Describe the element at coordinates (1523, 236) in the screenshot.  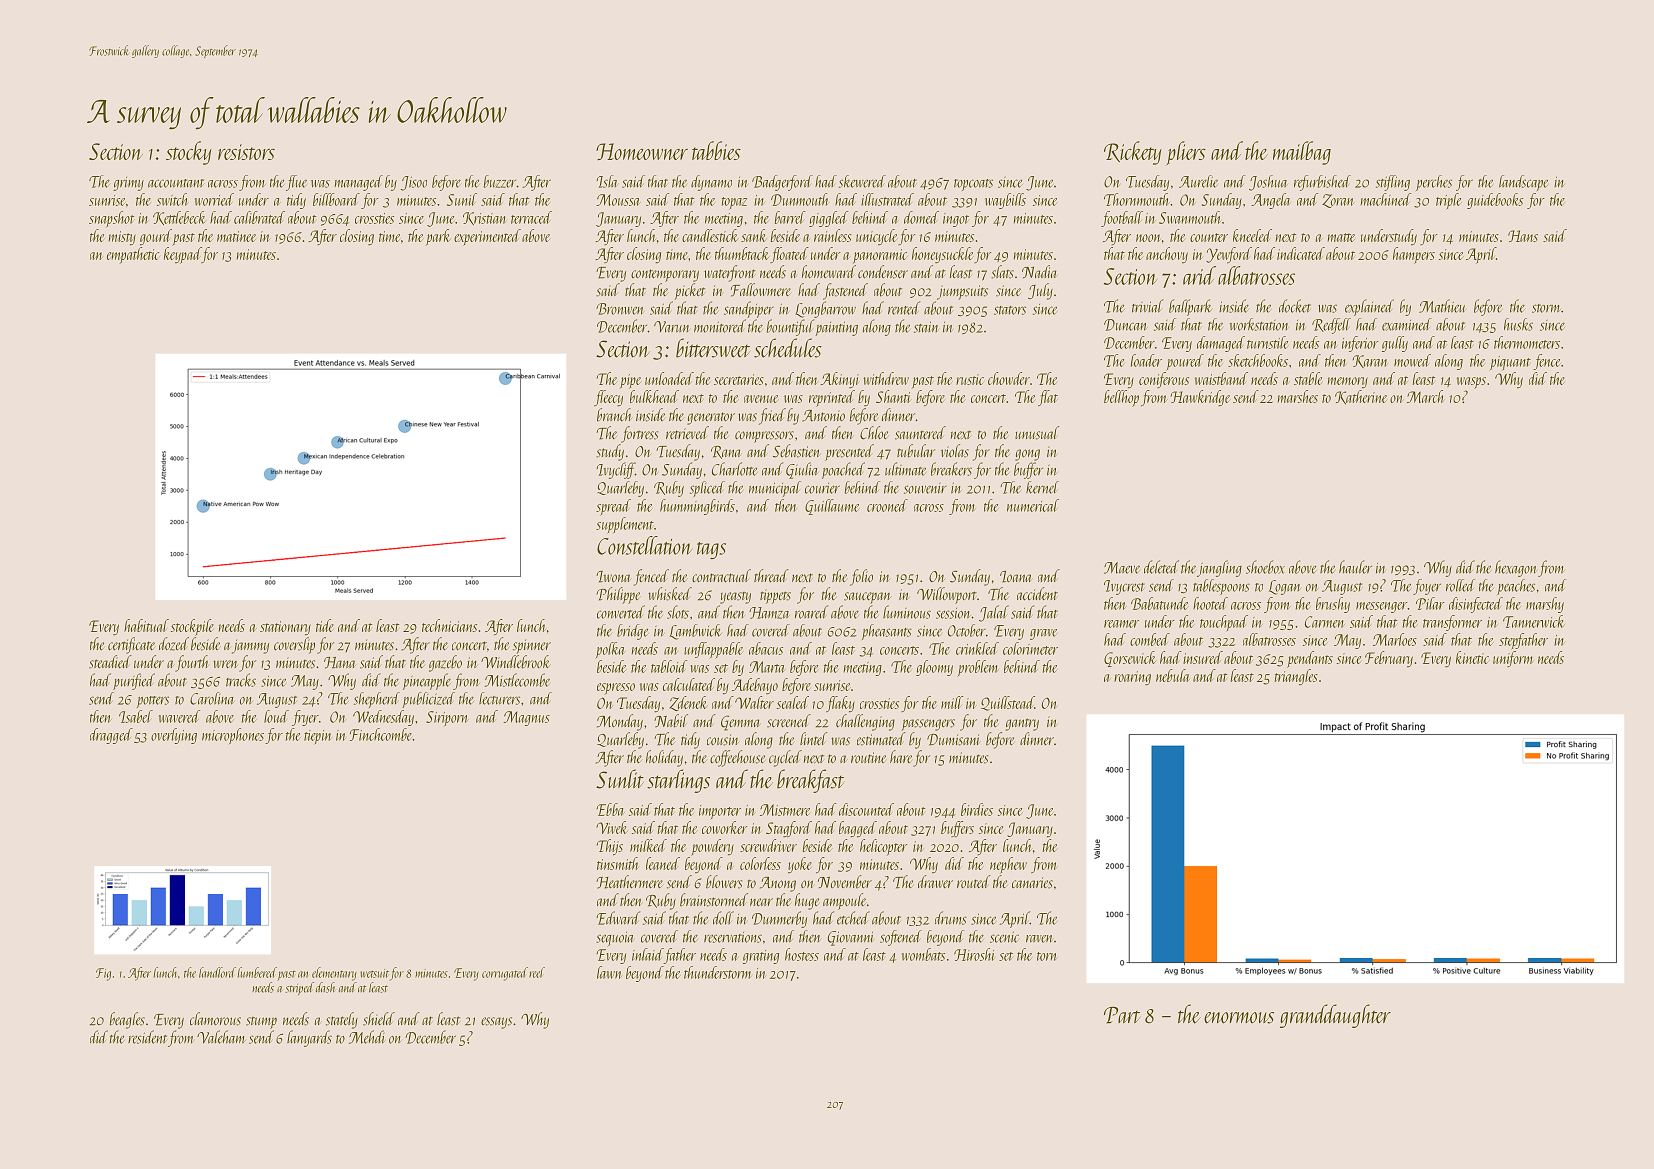
I see `Hans` at that location.
